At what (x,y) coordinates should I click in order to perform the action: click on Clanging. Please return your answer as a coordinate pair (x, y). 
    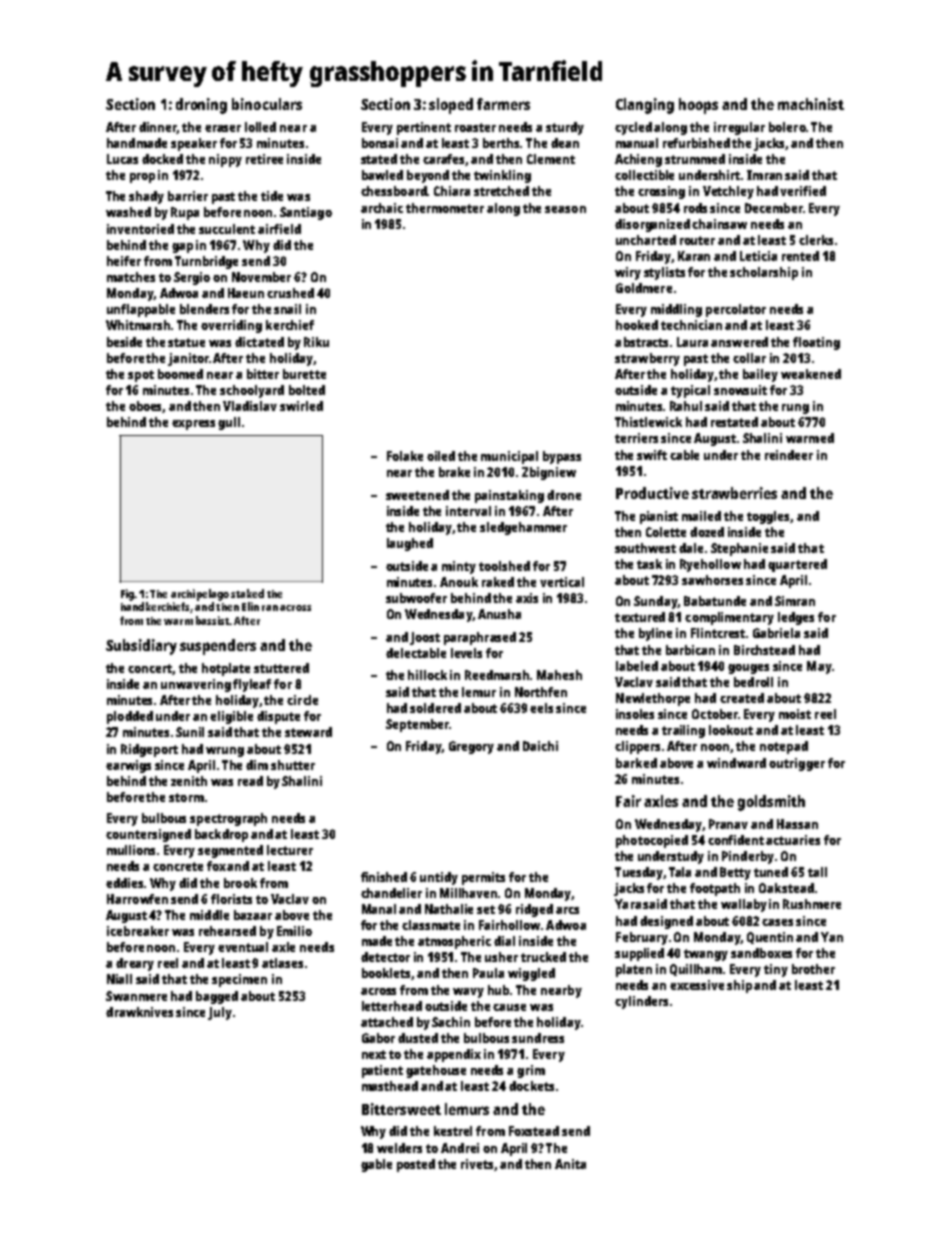
    Looking at the image, I should click on (645, 106).
